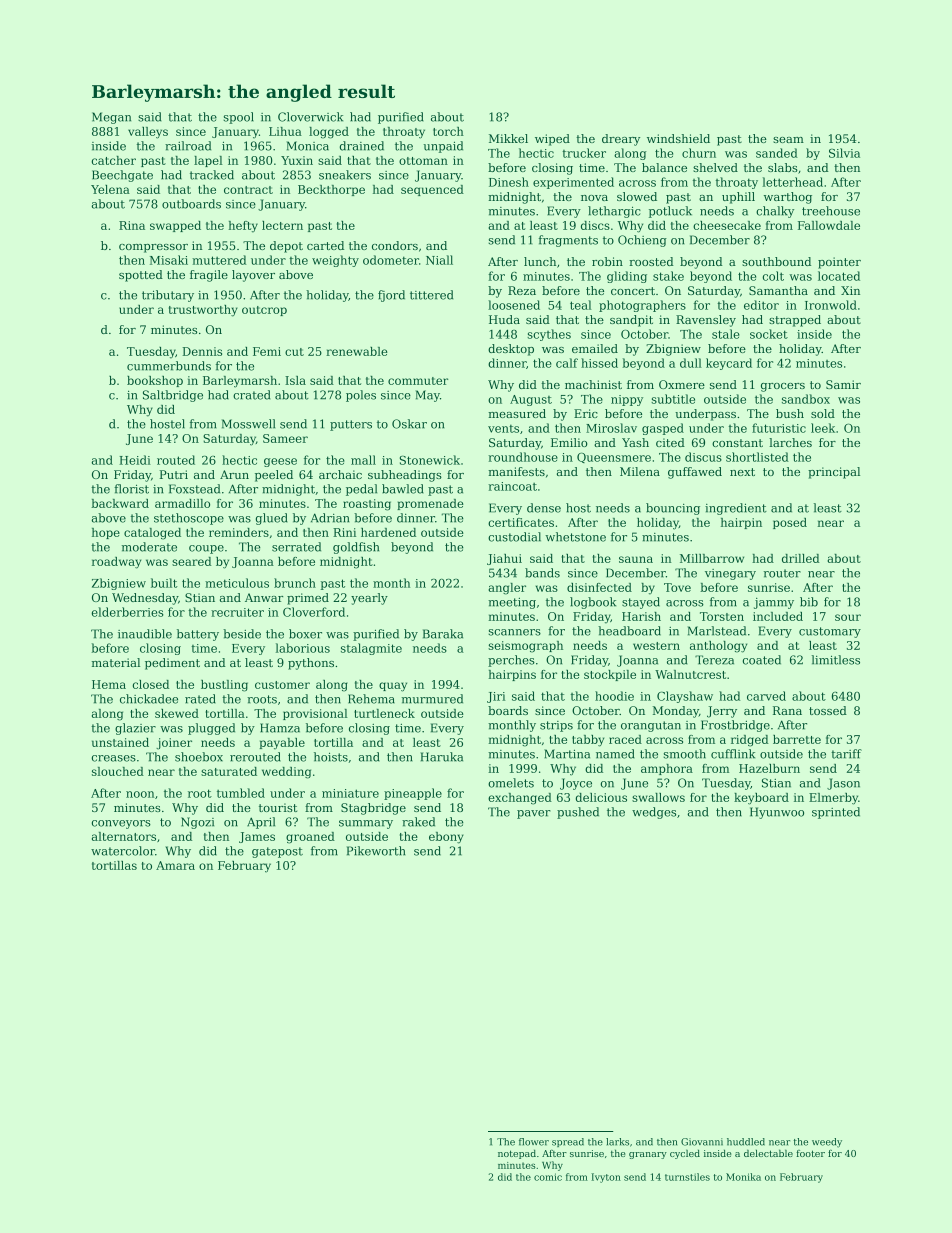 The image size is (952, 1233). What do you see at coordinates (310, 117) in the document?
I see `Cloverwick` at bounding box center [310, 117].
